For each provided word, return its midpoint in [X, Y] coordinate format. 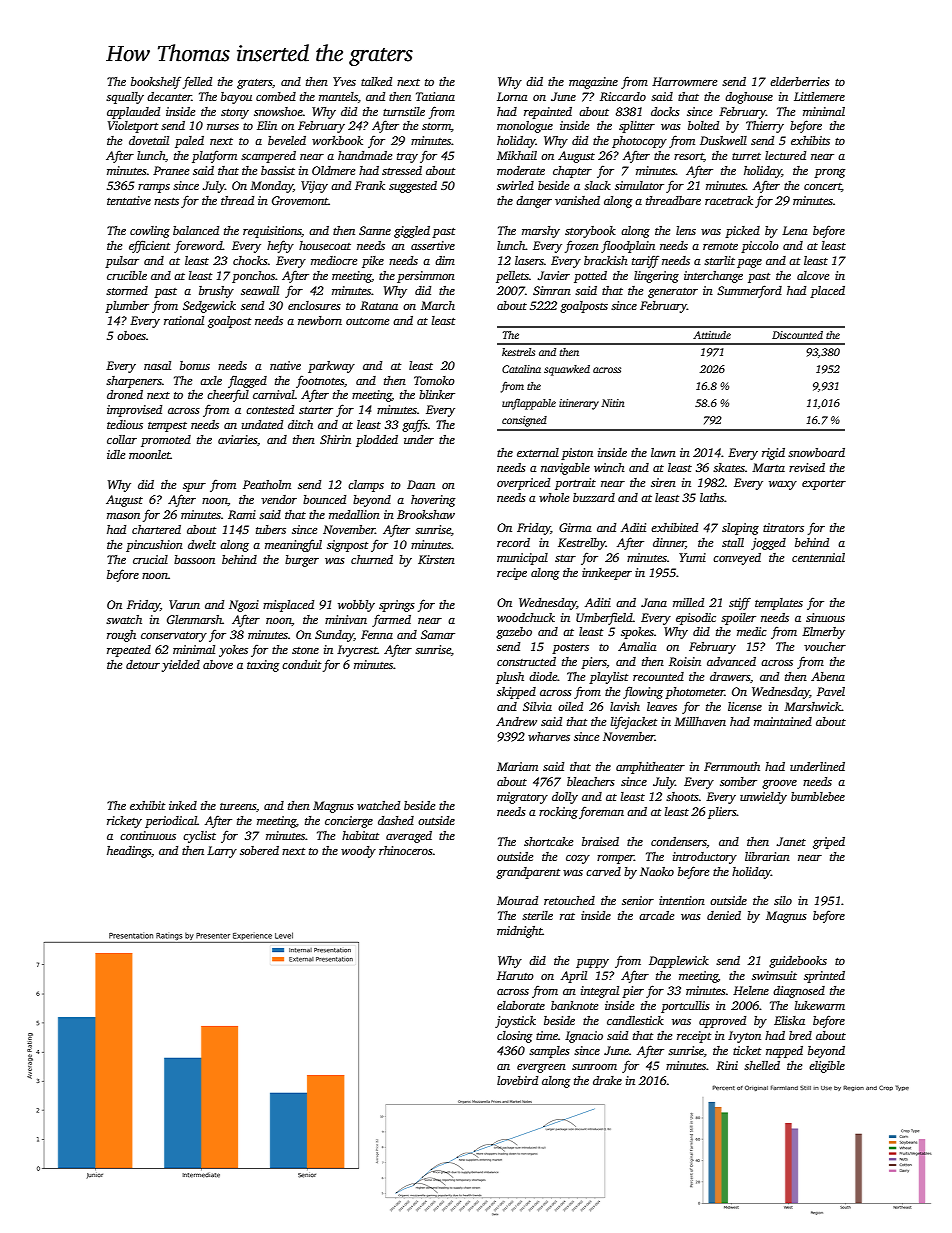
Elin [267, 125]
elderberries [800, 81]
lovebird [517, 1080]
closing [514, 1037]
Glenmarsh [194, 619]
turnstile [404, 111]
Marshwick [813, 706]
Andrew [516, 721]
